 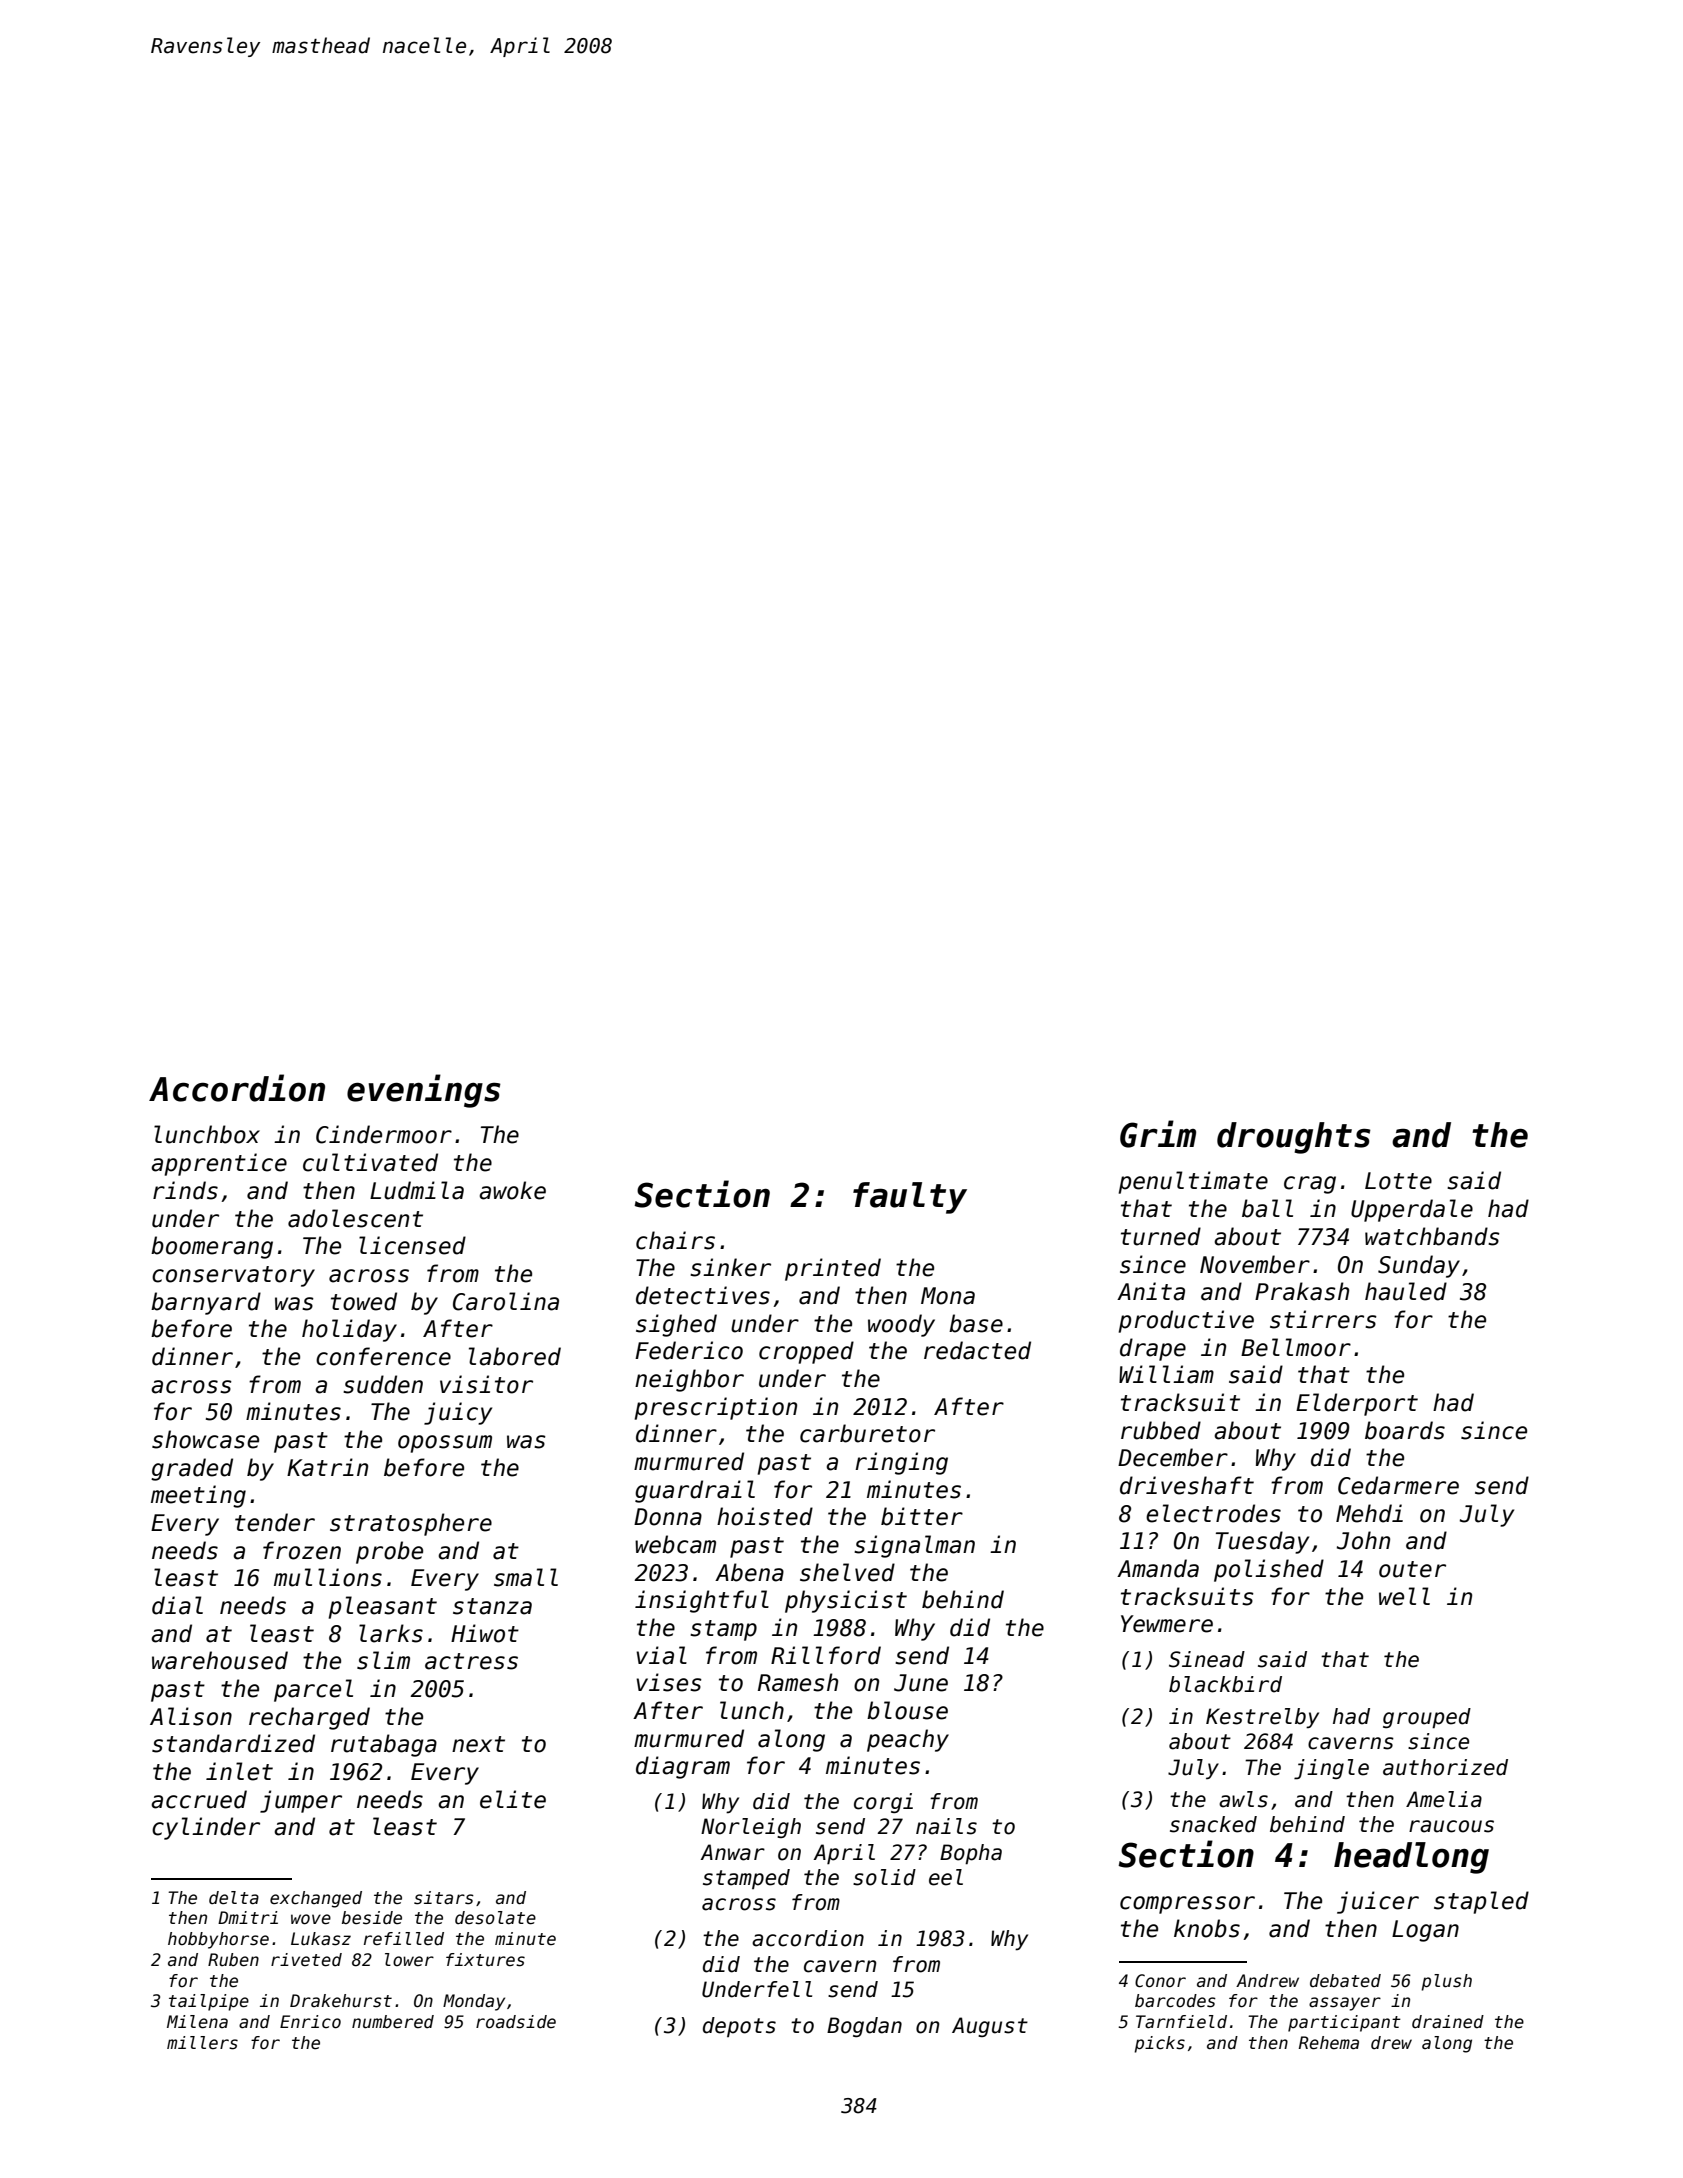 I want to click on Federico, so click(x=689, y=1350).
